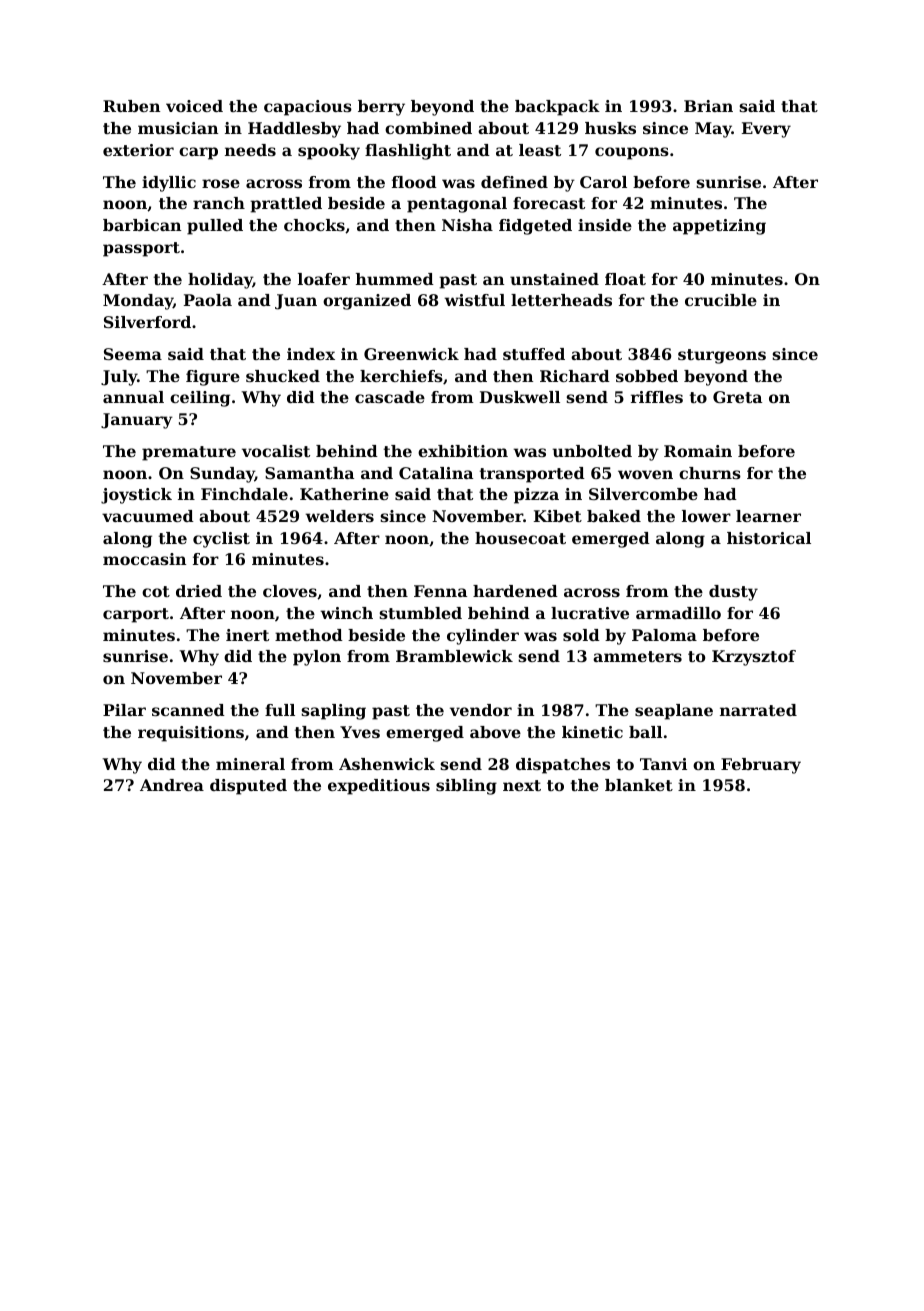 The width and height of the screenshot is (924, 1311). Describe the element at coordinates (766, 130) in the screenshot. I see `Every` at that location.
